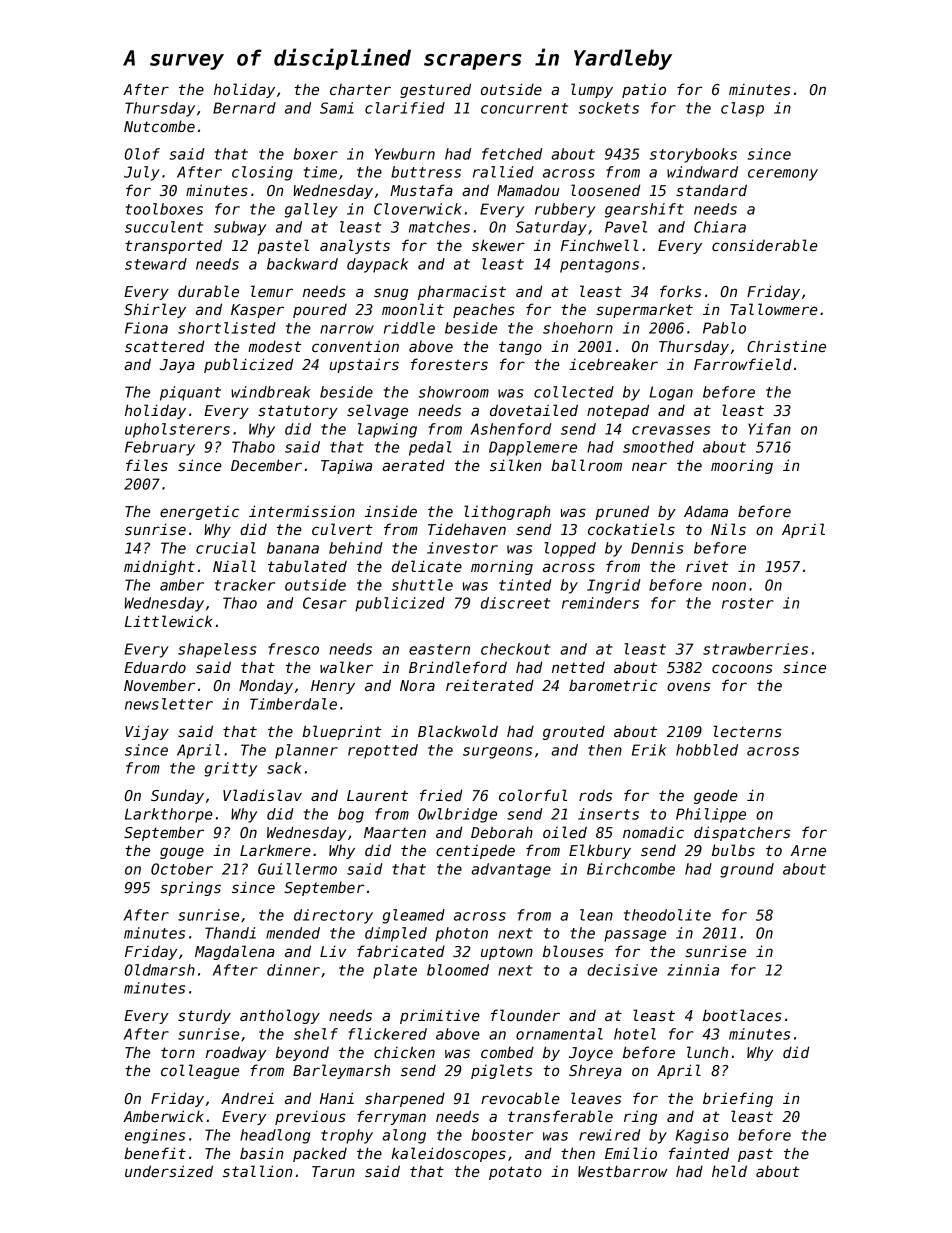 This image has height=1233, width=952. What do you see at coordinates (159, 567) in the image?
I see `midnight` at bounding box center [159, 567].
